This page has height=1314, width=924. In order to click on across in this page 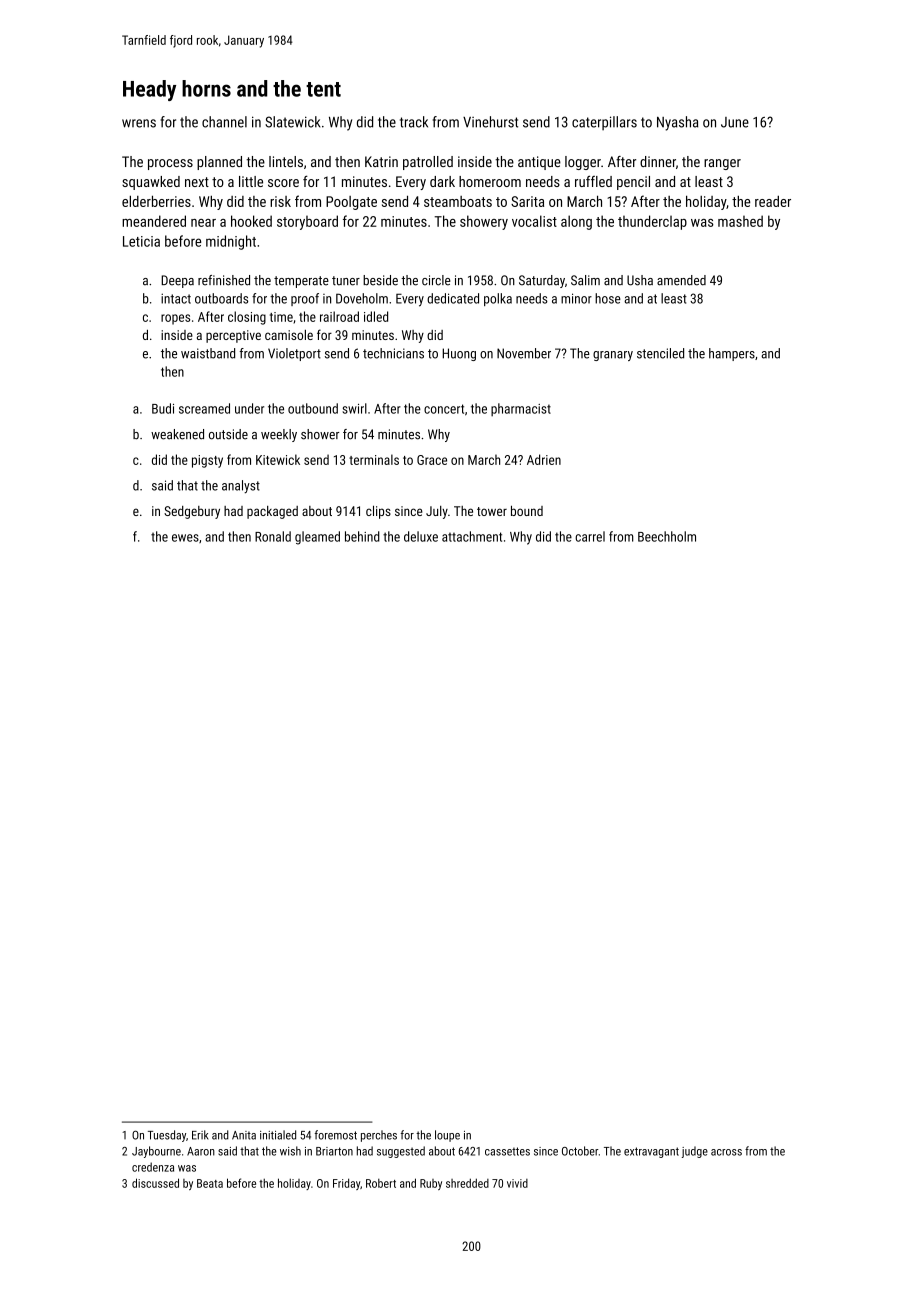, I will do `click(726, 1152)`.
